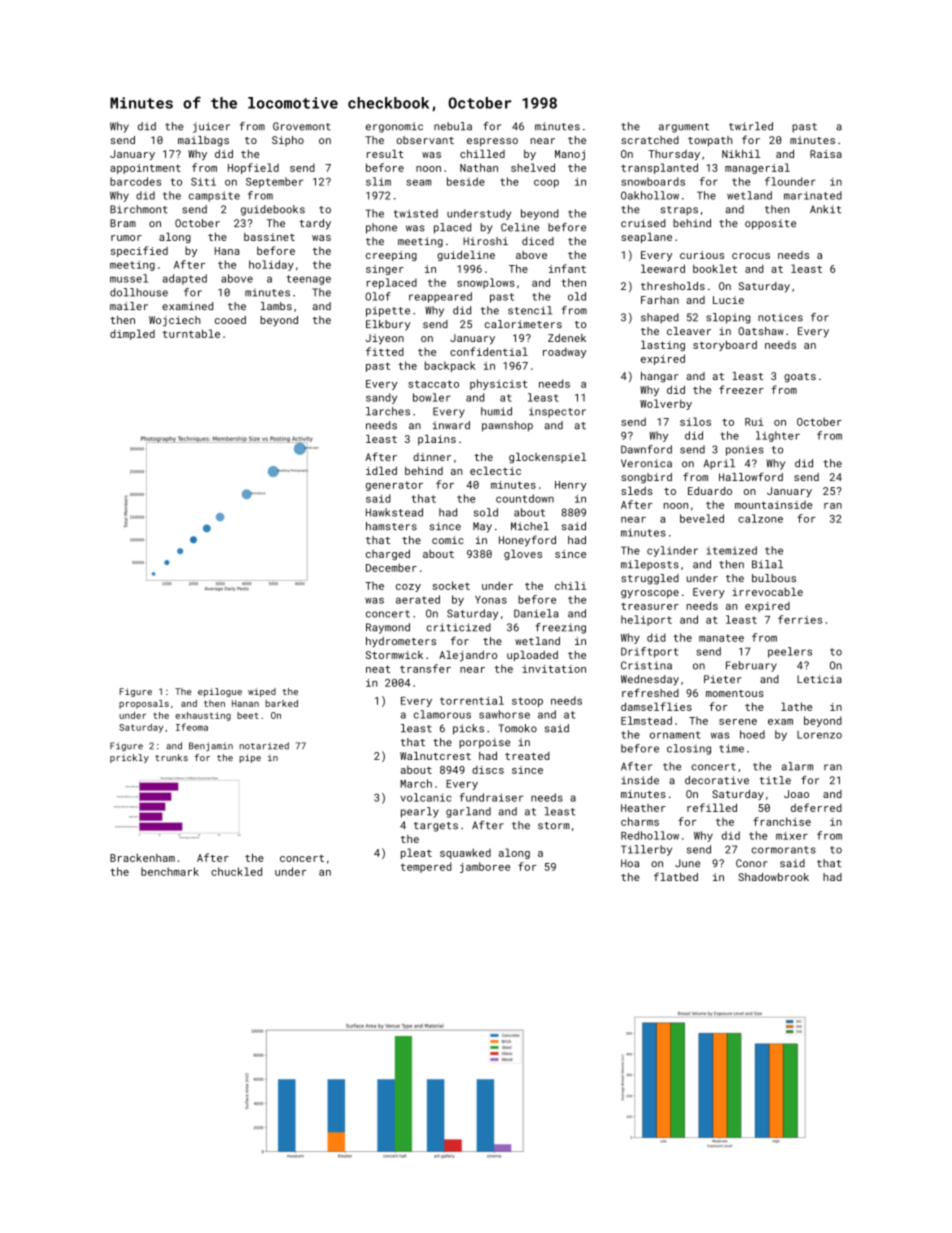  I want to click on trunks, so click(171, 757).
